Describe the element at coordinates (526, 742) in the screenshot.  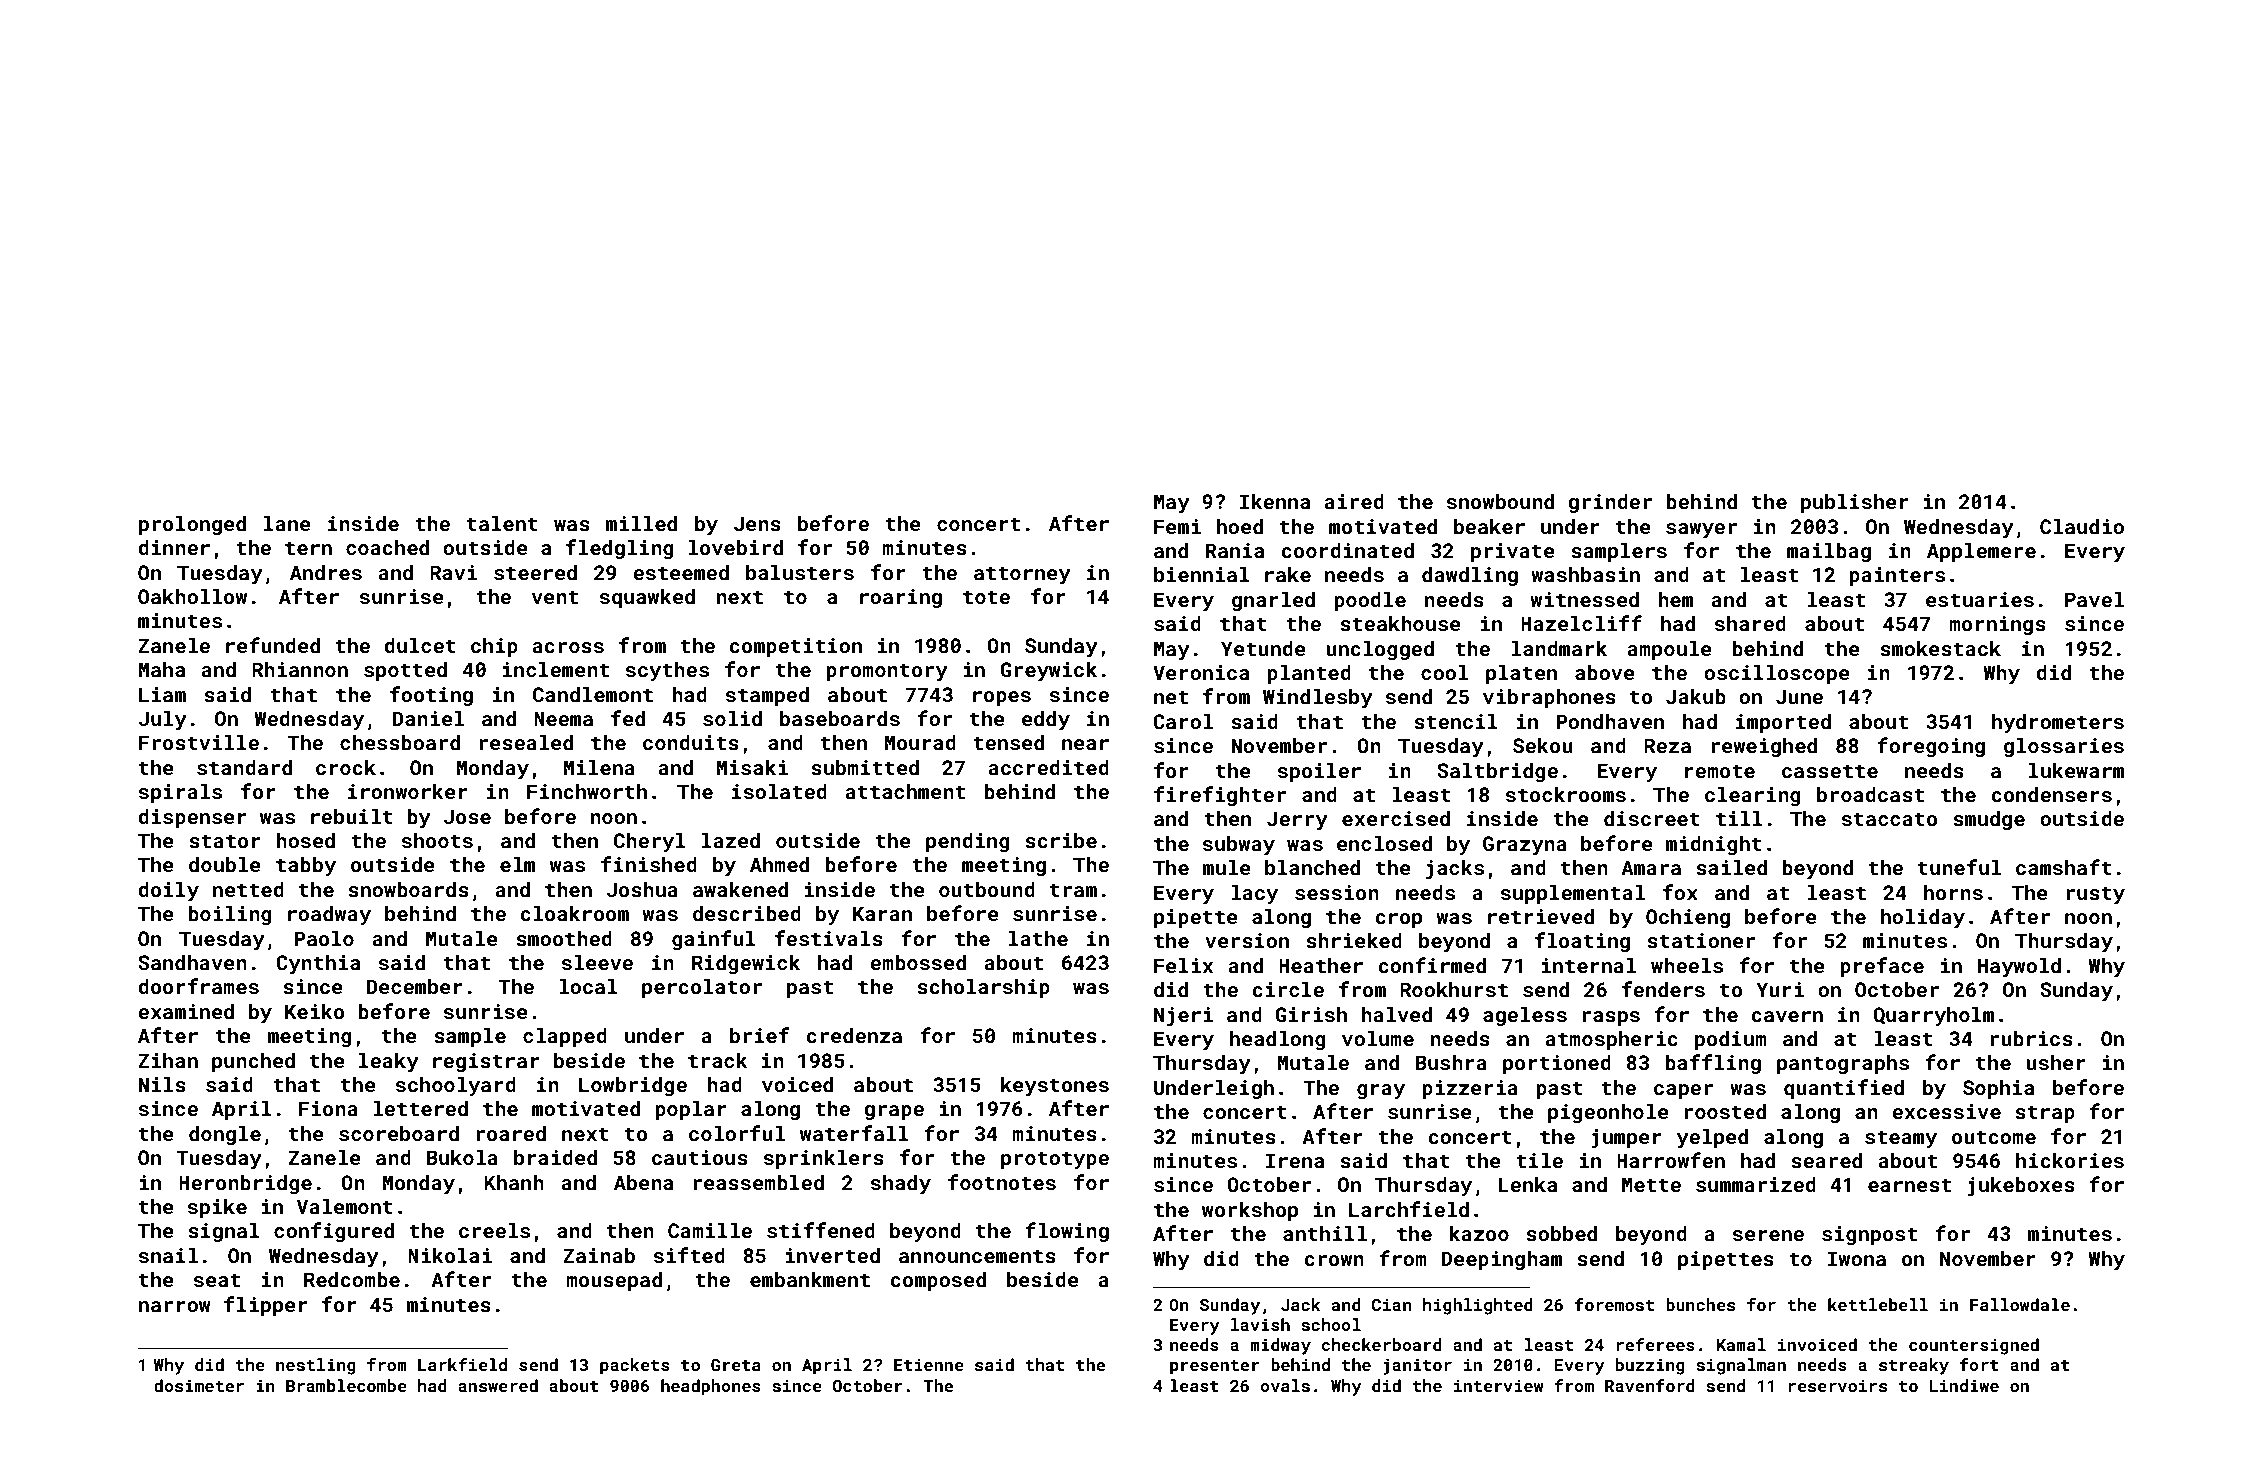
I see `resealed` at that location.
